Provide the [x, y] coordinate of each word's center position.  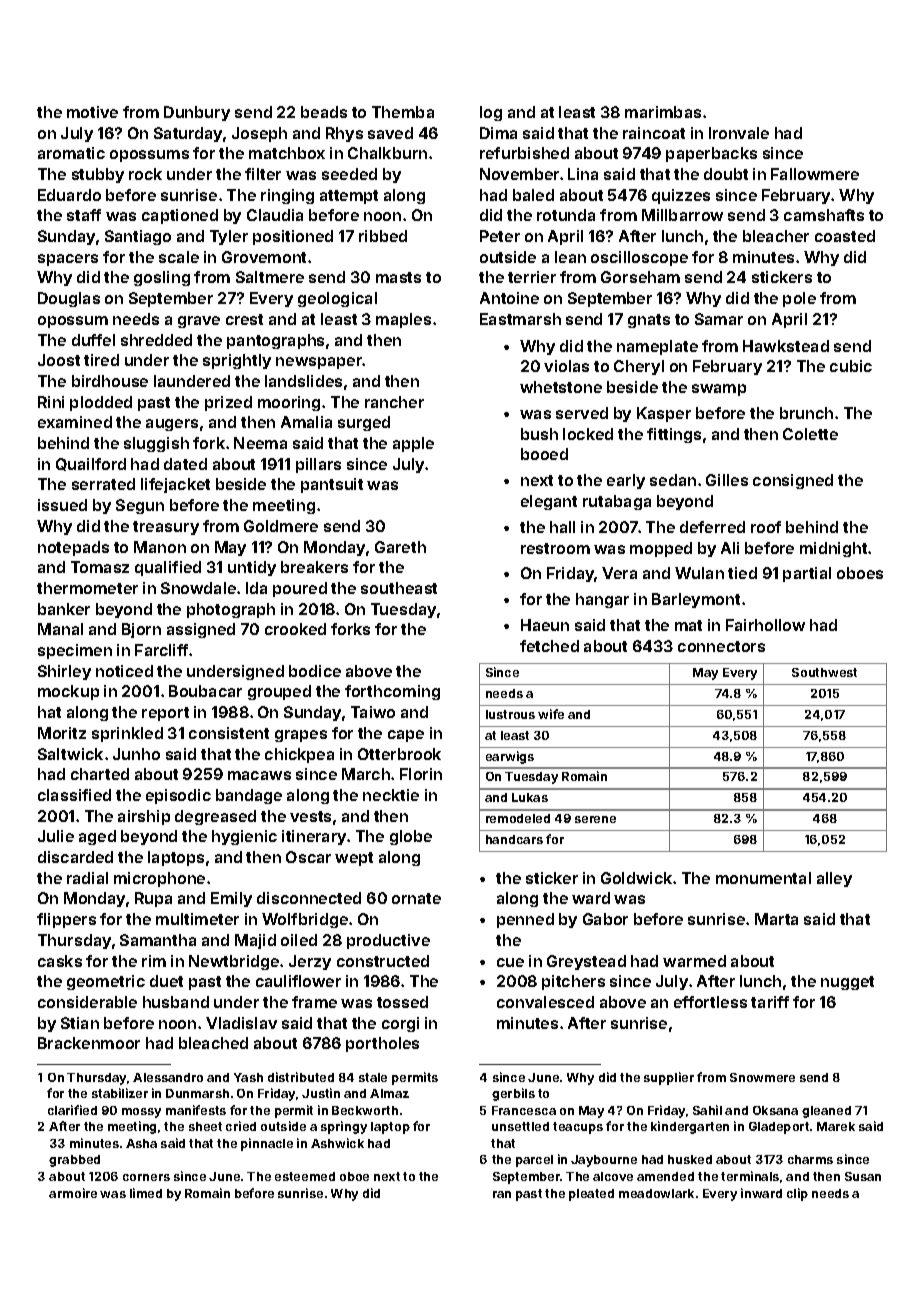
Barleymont [696, 600]
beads [324, 112]
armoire [73, 1193]
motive [92, 112]
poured [300, 589]
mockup [68, 692]
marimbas [663, 112]
